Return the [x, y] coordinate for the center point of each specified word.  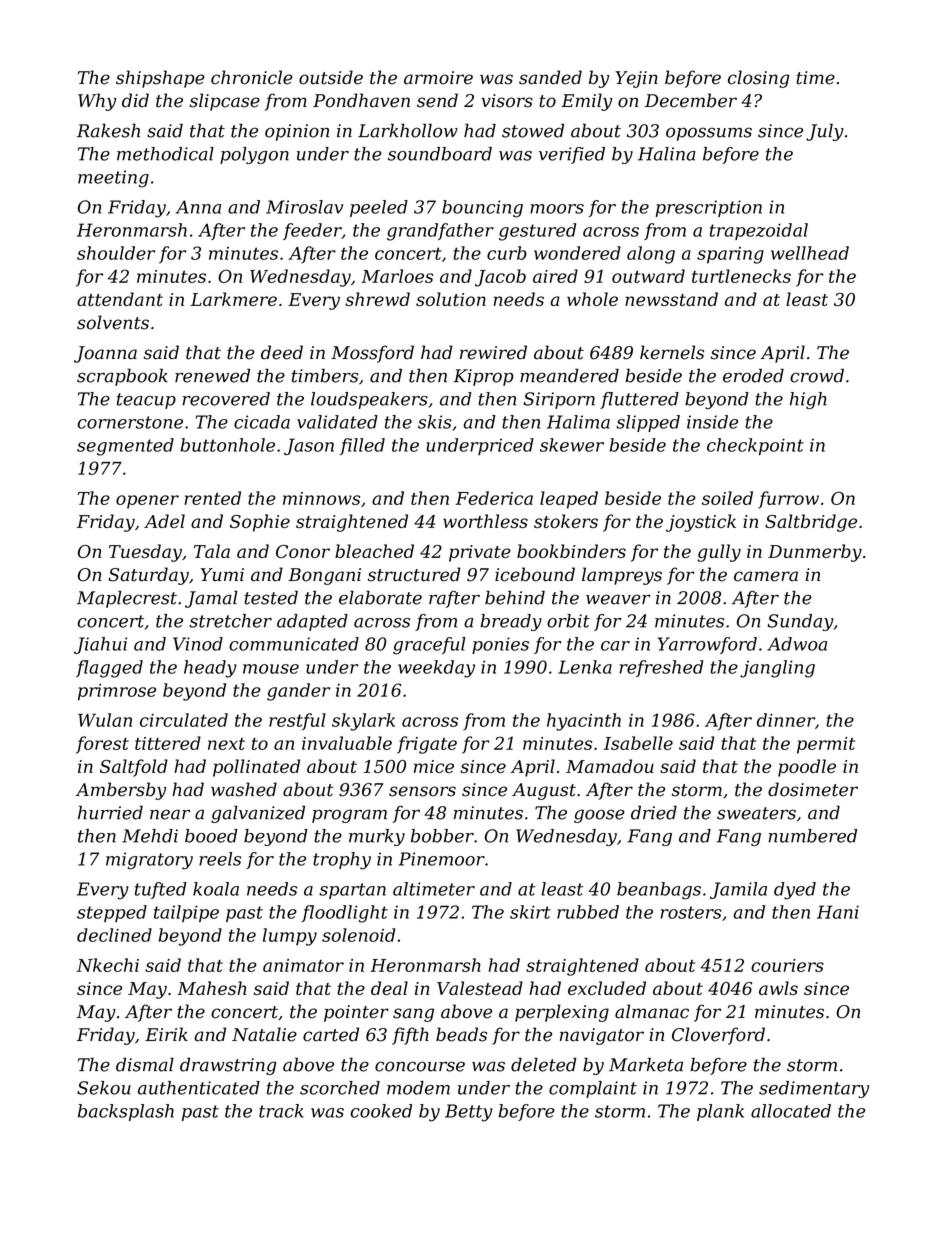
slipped [648, 423]
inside [712, 422]
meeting [113, 179]
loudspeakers [369, 400]
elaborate [380, 597]
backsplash [126, 1112]
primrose [117, 692]
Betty [469, 1113]
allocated [791, 1111]
